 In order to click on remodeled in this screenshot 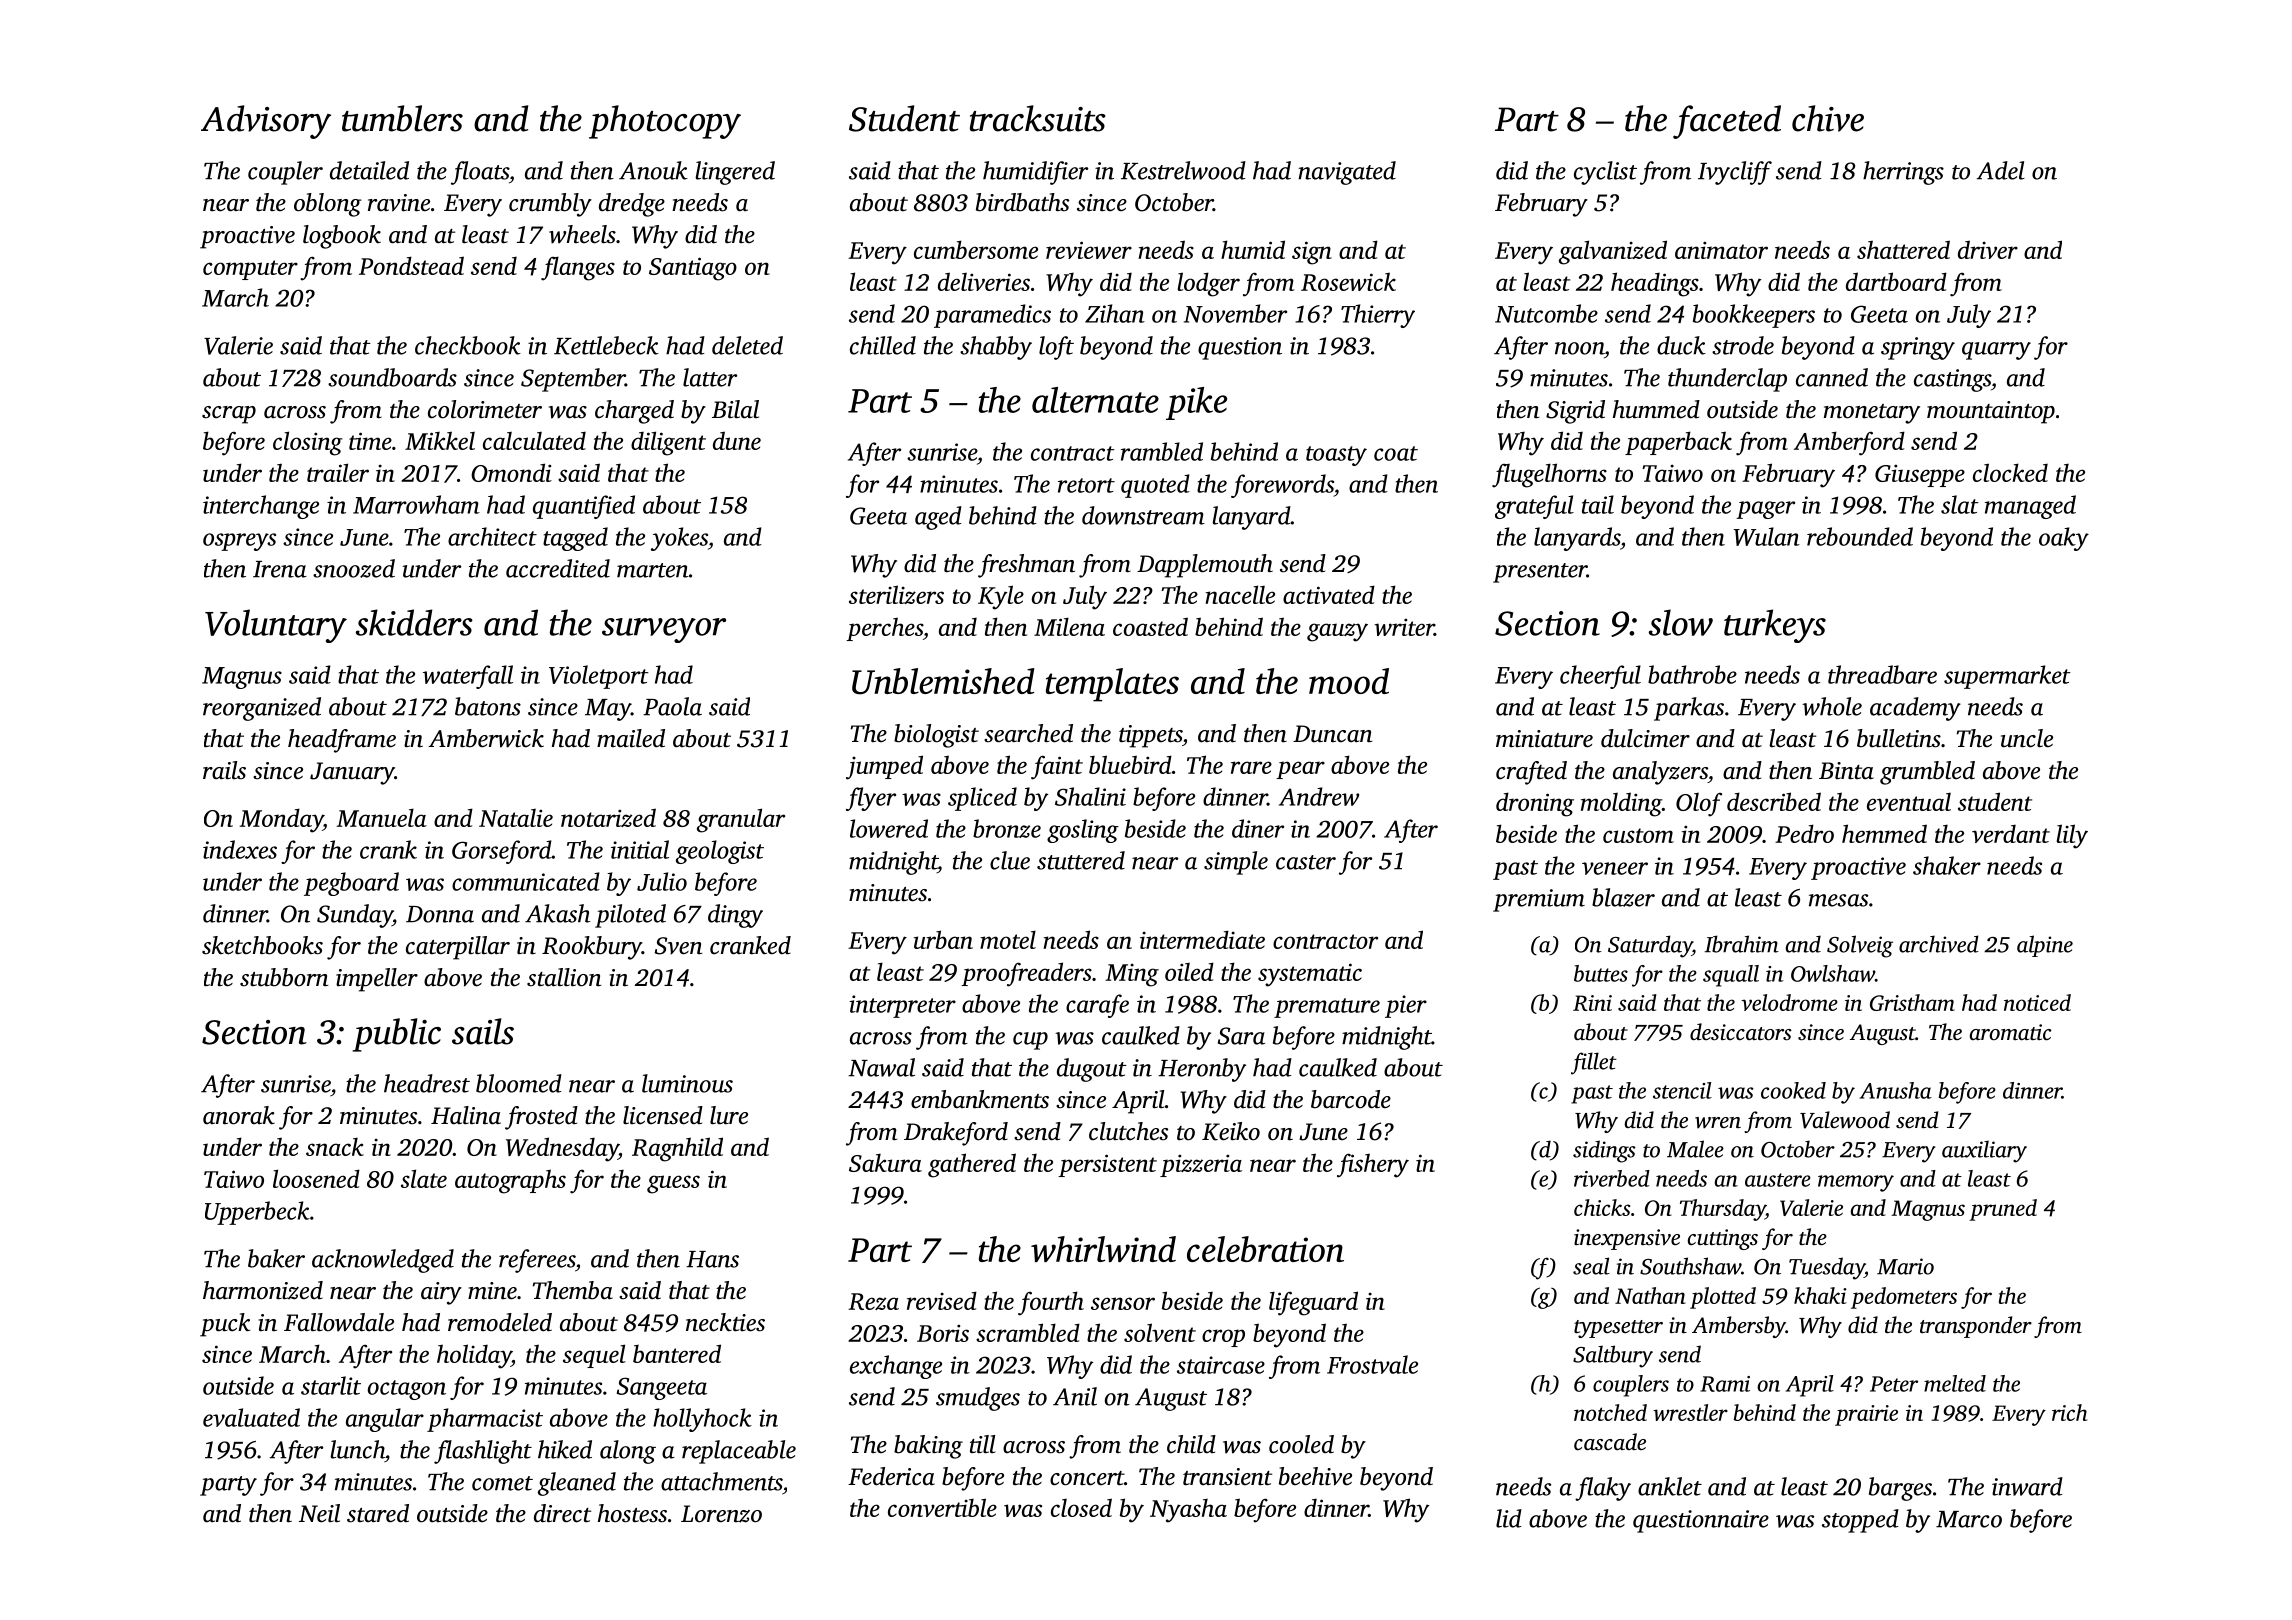, I will do `click(500, 1322)`.
